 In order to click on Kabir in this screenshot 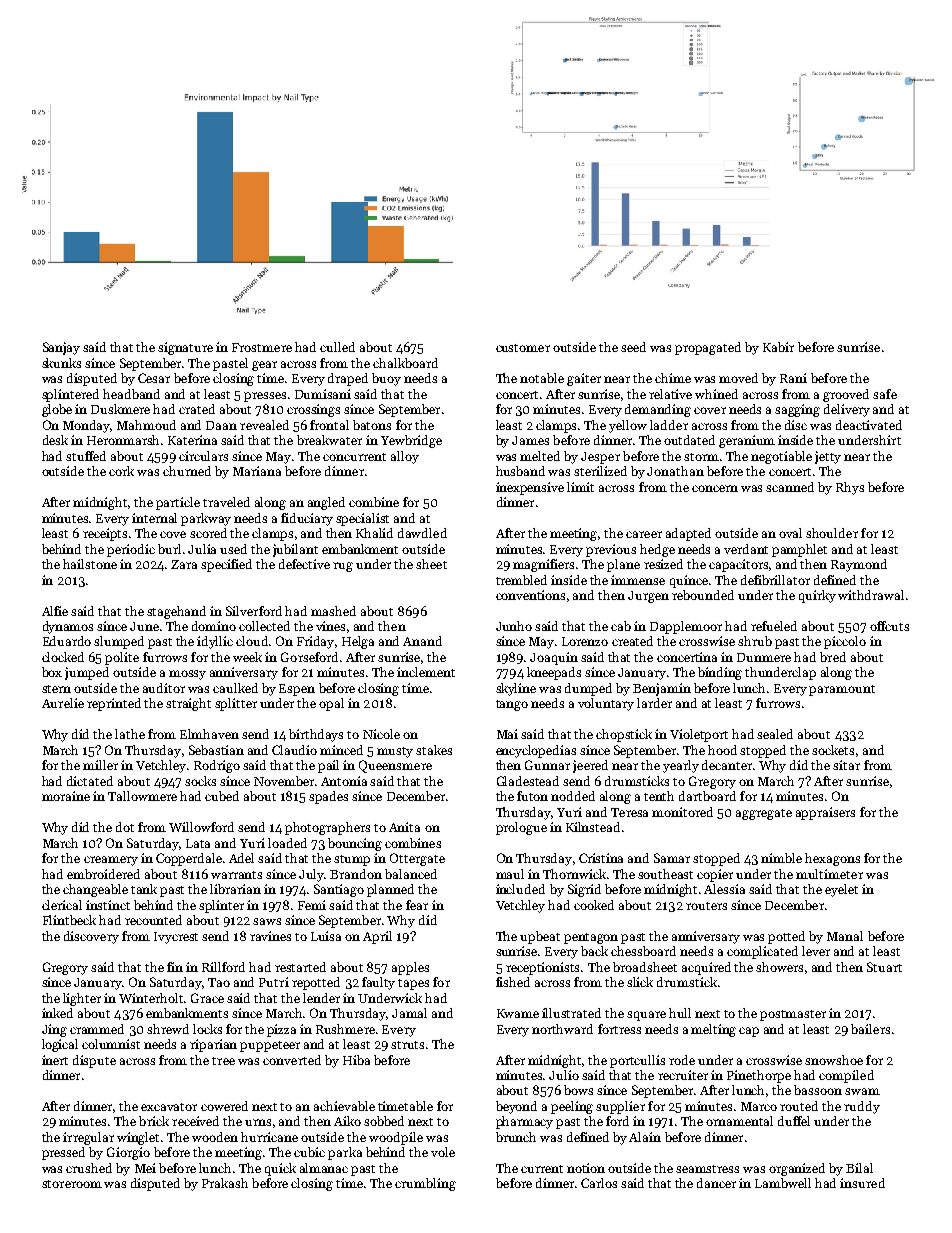, I will do `click(778, 347)`.
